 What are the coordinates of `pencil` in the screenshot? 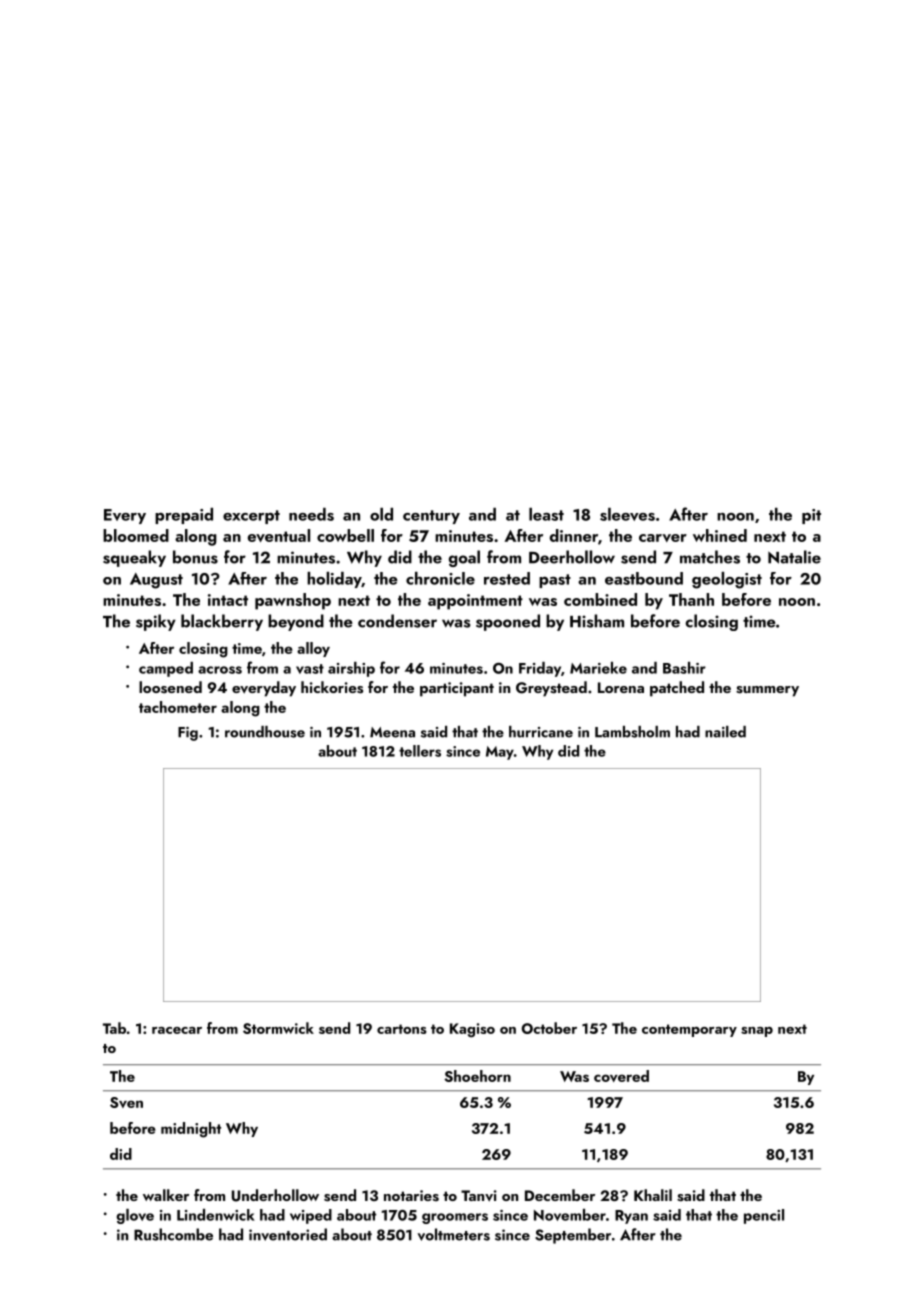 It's located at (764, 1216).
